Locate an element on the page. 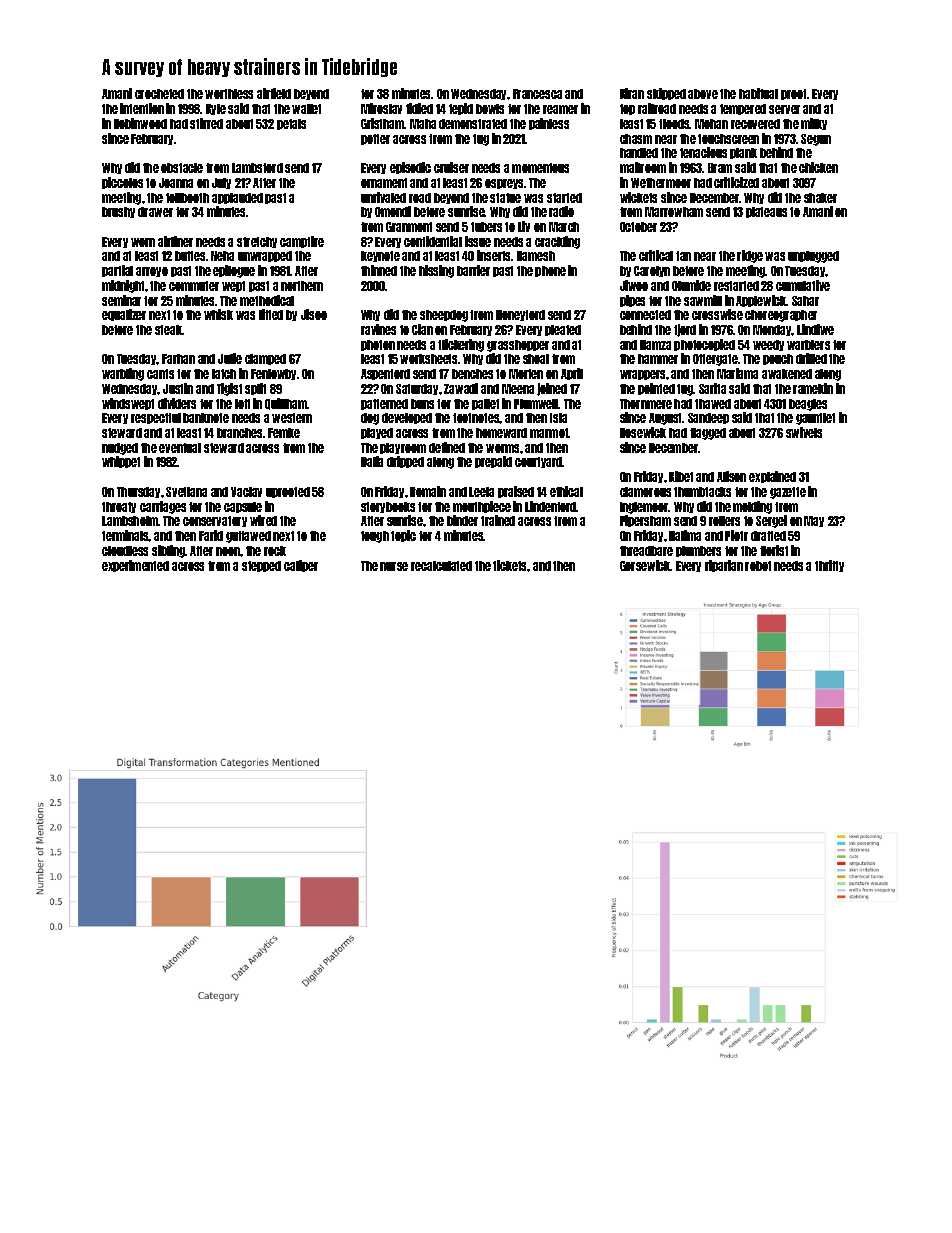 This page has width=952, height=1233. swivels is located at coordinates (804, 432).
